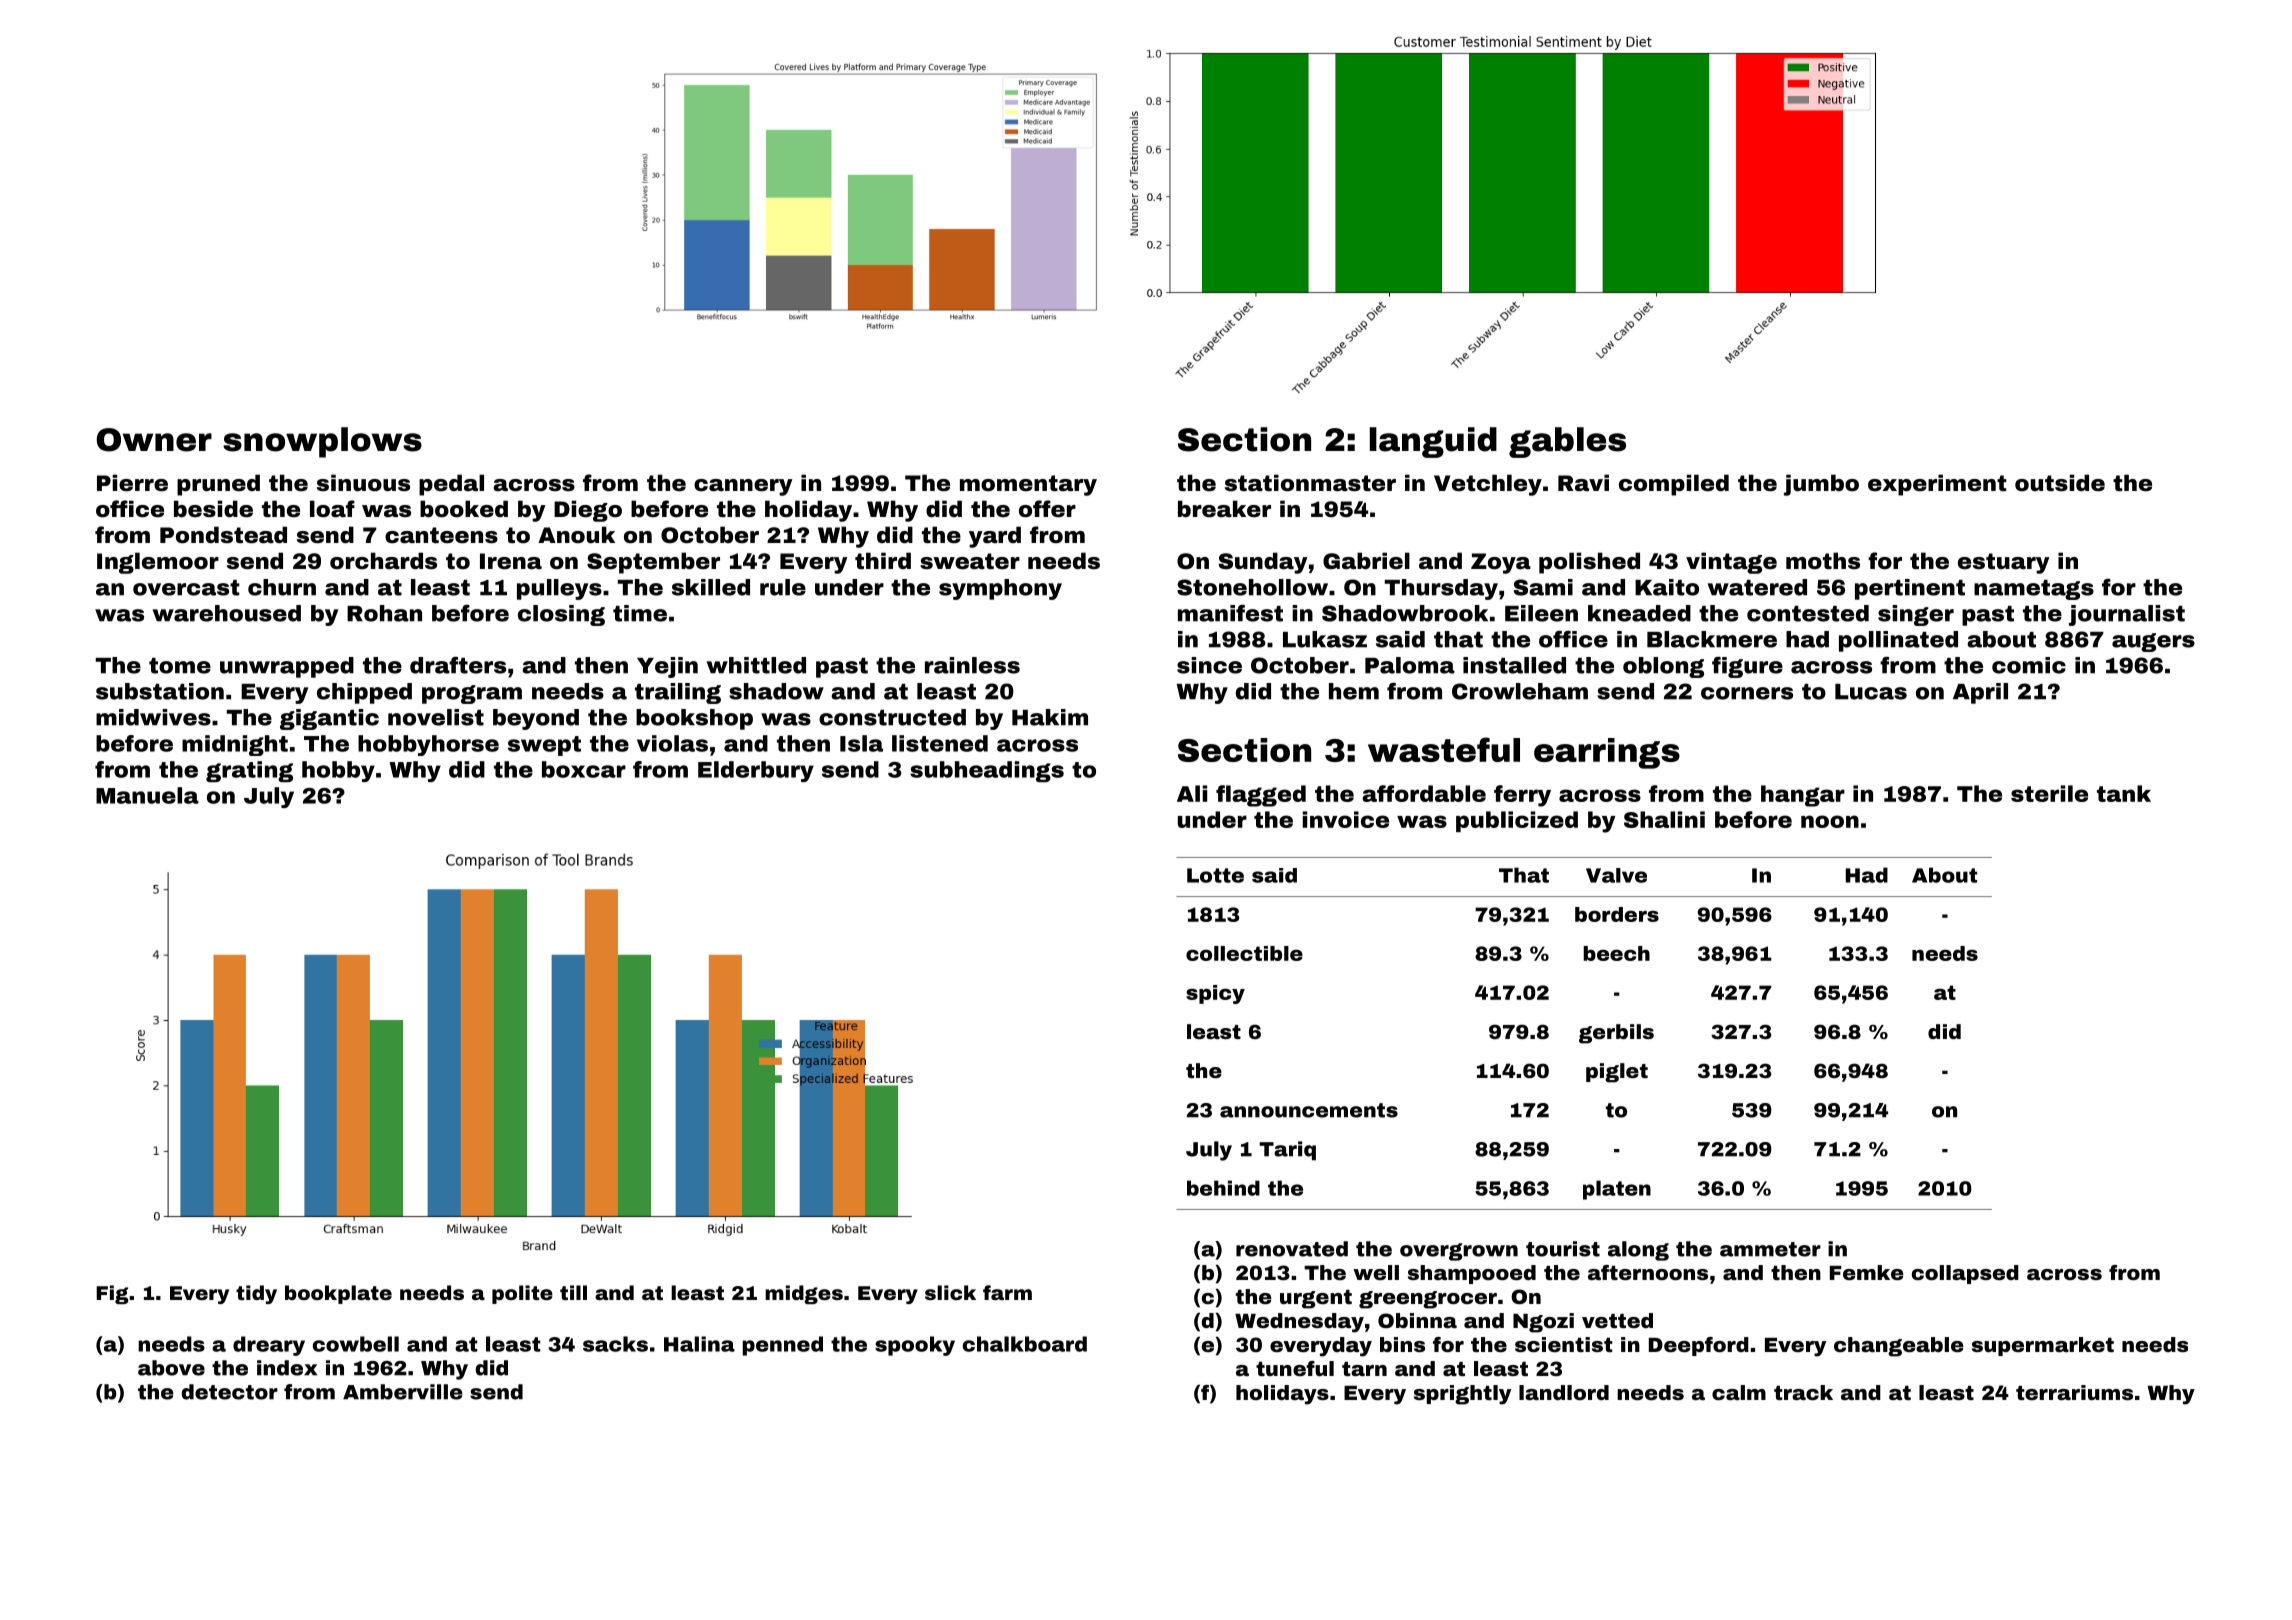 This document has height=1620, width=2292. What do you see at coordinates (1871, 692) in the document?
I see `Lucas` at bounding box center [1871, 692].
